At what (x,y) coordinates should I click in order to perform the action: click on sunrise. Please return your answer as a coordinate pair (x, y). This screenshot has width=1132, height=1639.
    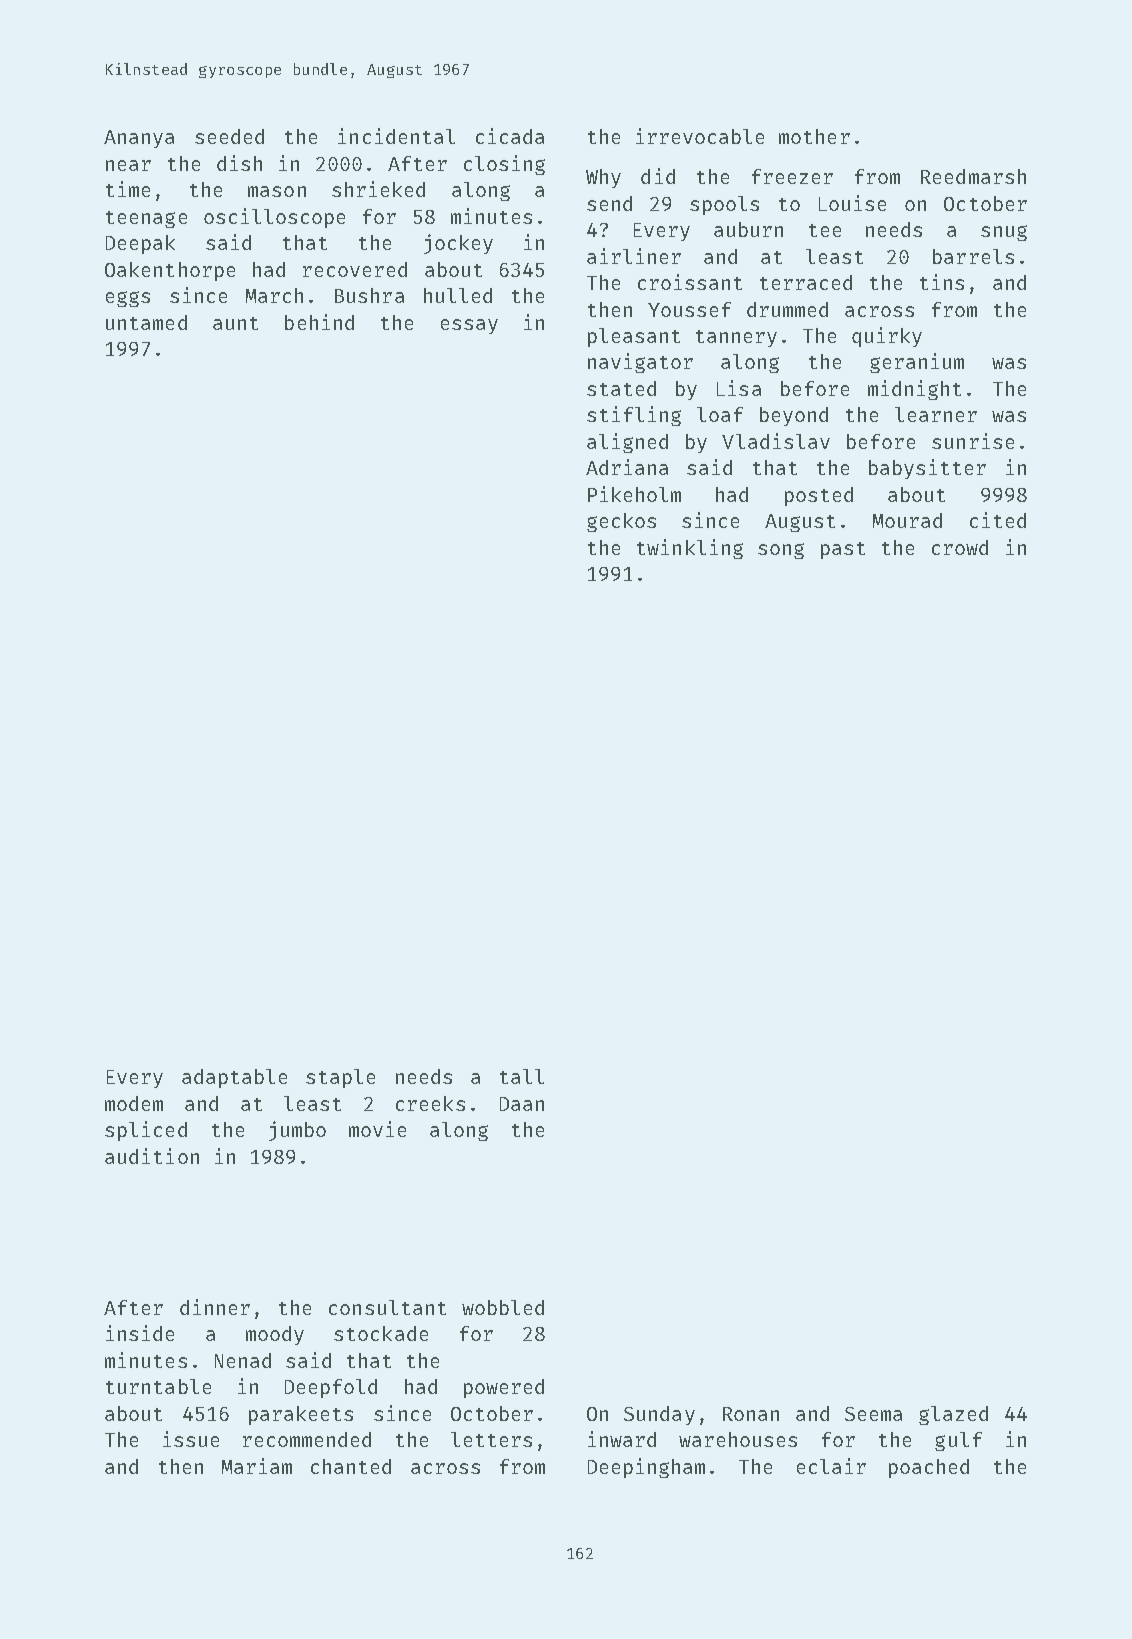
    Looking at the image, I should click on (973, 441).
